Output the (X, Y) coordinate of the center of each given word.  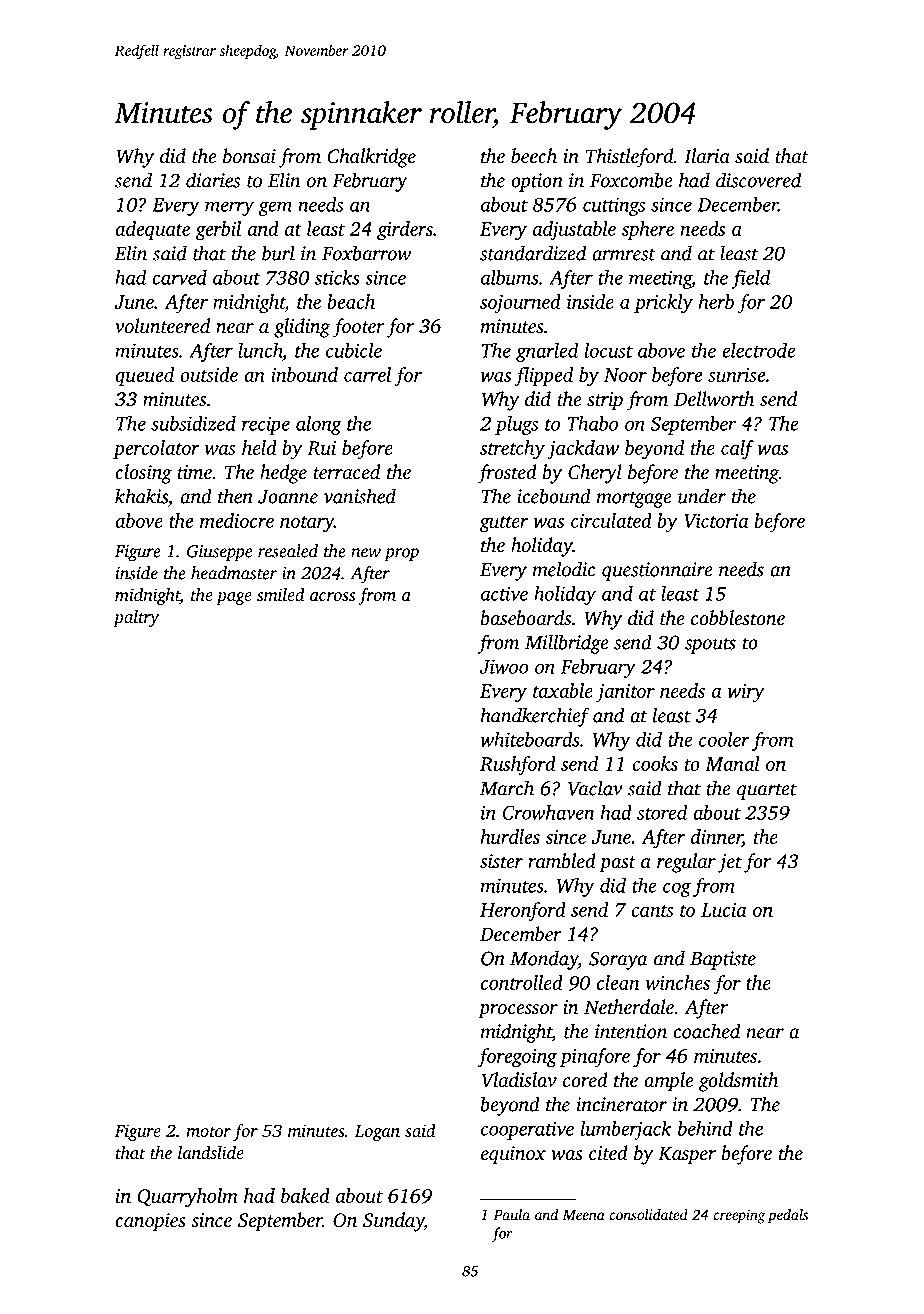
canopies (150, 1222)
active (504, 593)
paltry (136, 618)
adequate (152, 230)
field (750, 279)
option (537, 182)
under (702, 496)
